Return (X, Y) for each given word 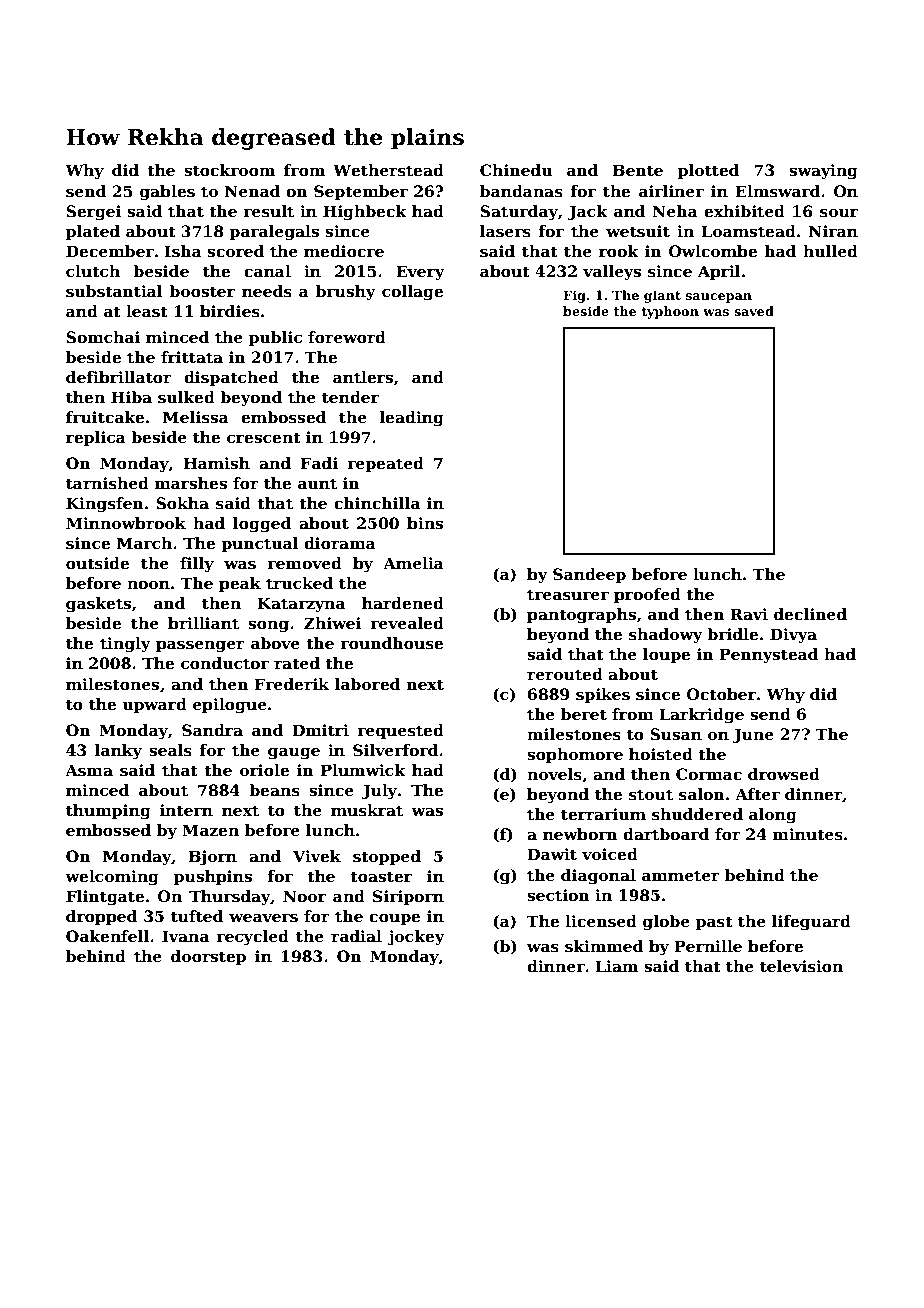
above (275, 643)
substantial (114, 291)
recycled (252, 938)
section (558, 895)
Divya (793, 636)
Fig (574, 296)
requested (400, 731)
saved (754, 311)
